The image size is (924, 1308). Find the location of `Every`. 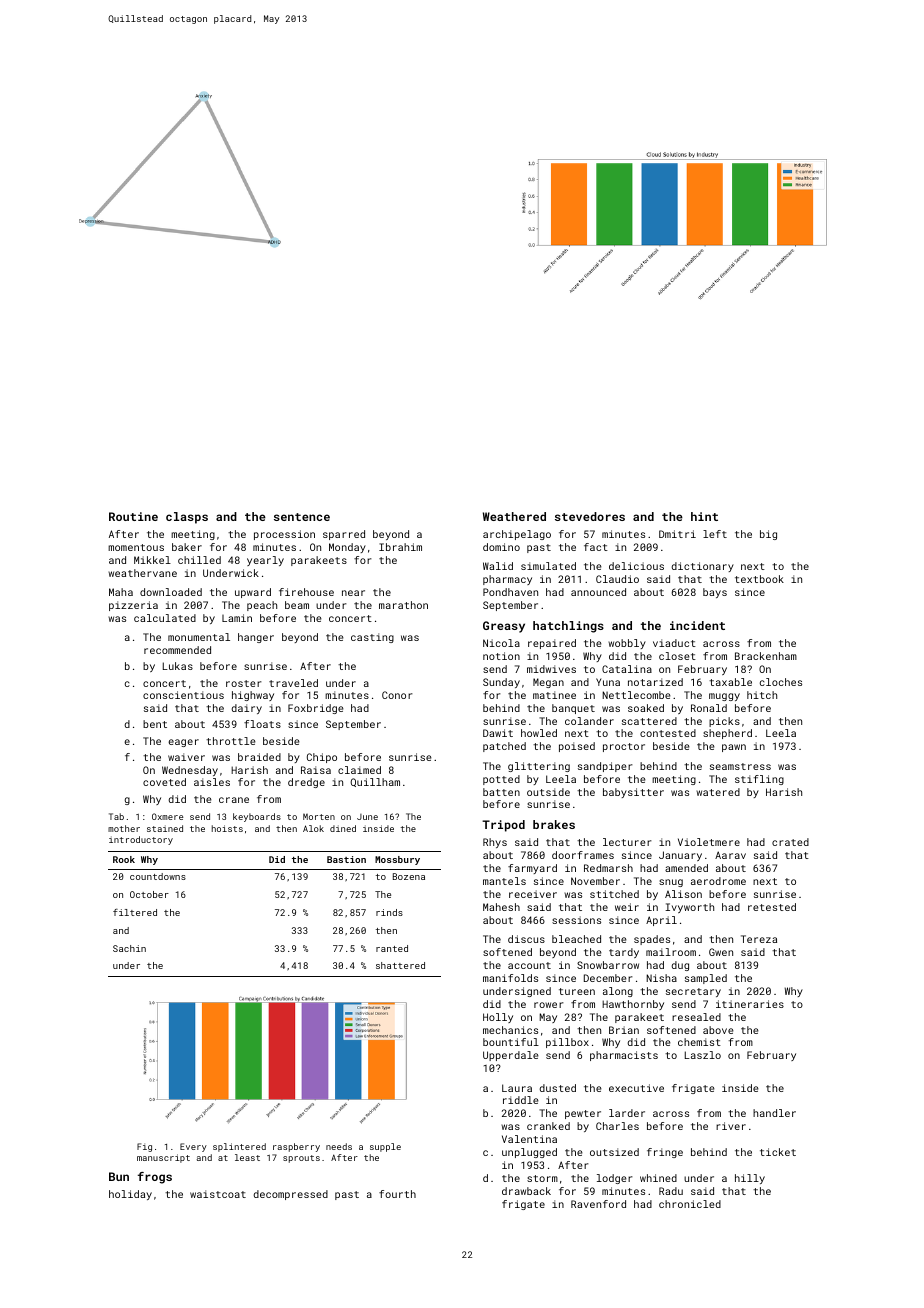

Every is located at coordinates (193, 1147).
